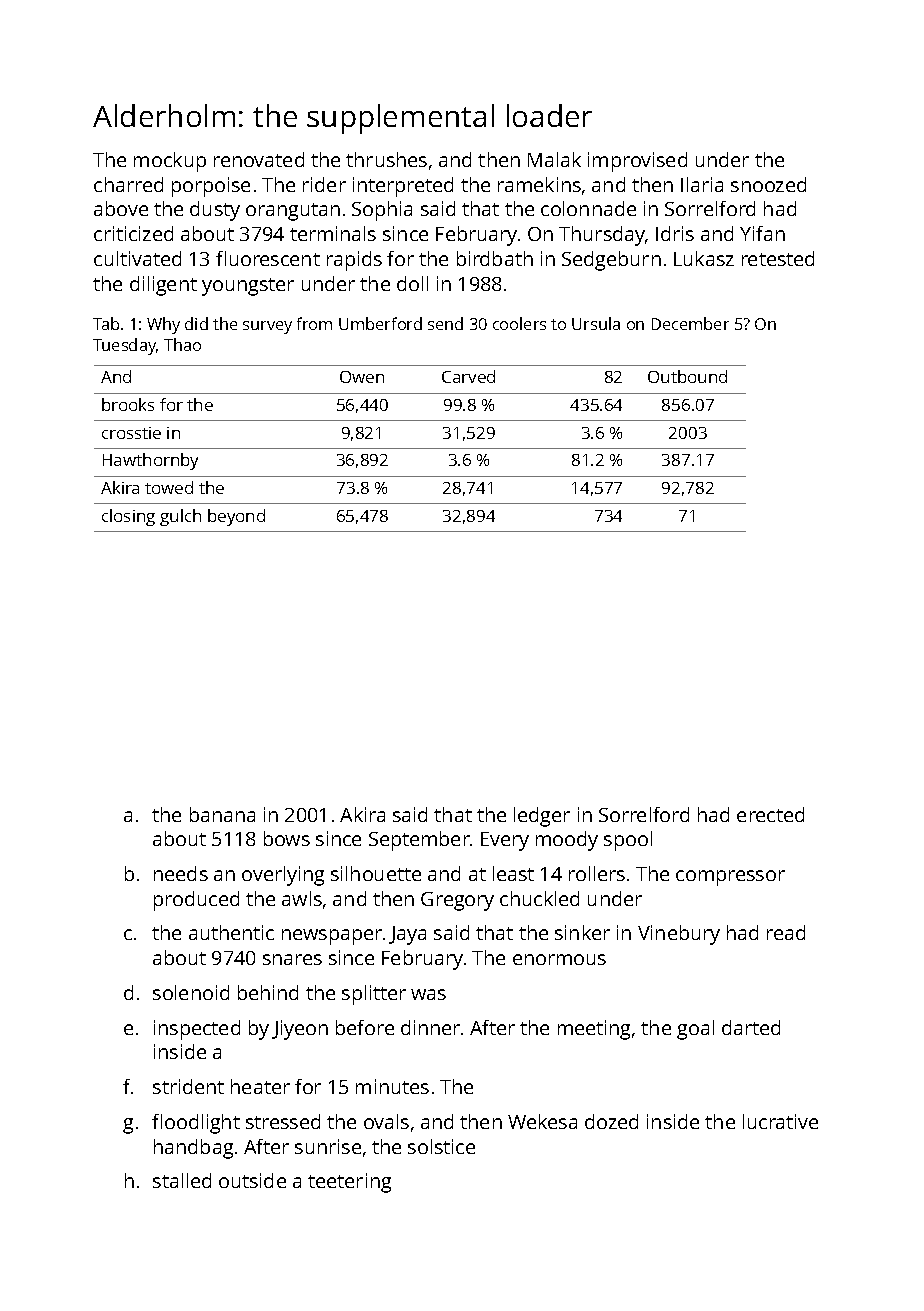 The height and width of the screenshot is (1311, 924). I want to click on birdbath, so click(495, 258).
